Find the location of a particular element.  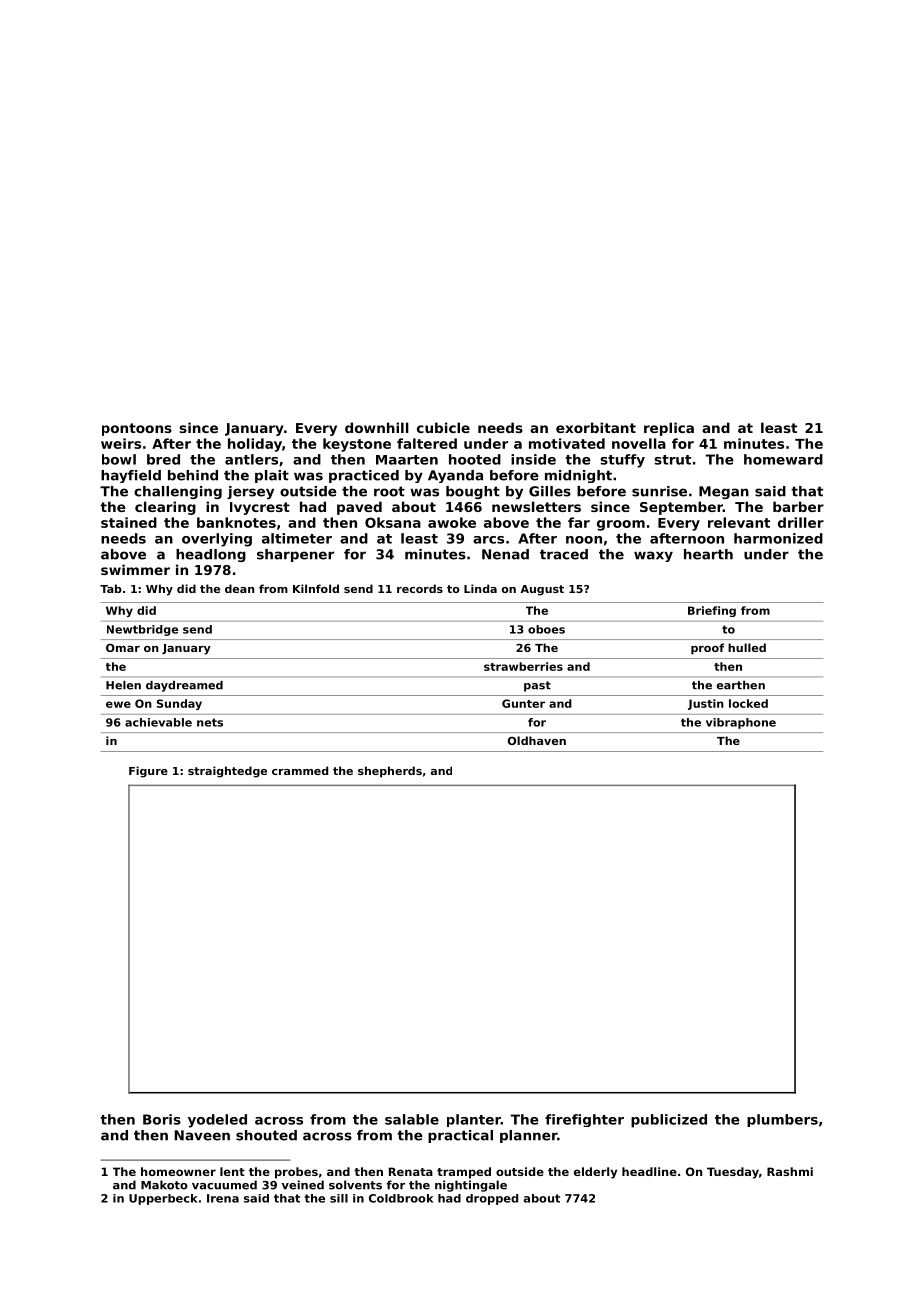

headlong is located at coordinates (211, 555).
